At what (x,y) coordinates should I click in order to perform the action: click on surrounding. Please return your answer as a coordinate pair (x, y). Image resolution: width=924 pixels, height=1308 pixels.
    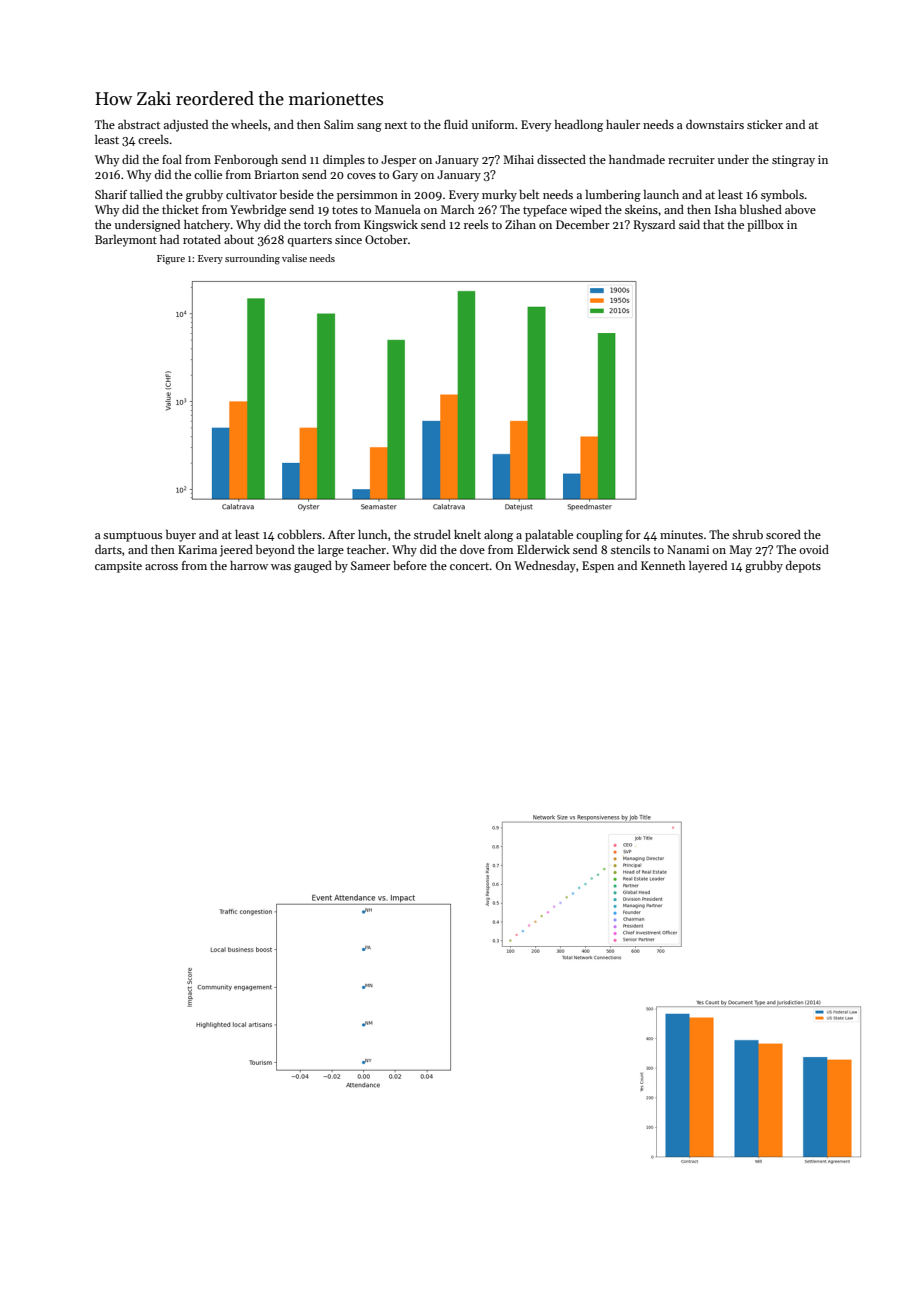
    Looking at the image, I should click on (252, 259).
